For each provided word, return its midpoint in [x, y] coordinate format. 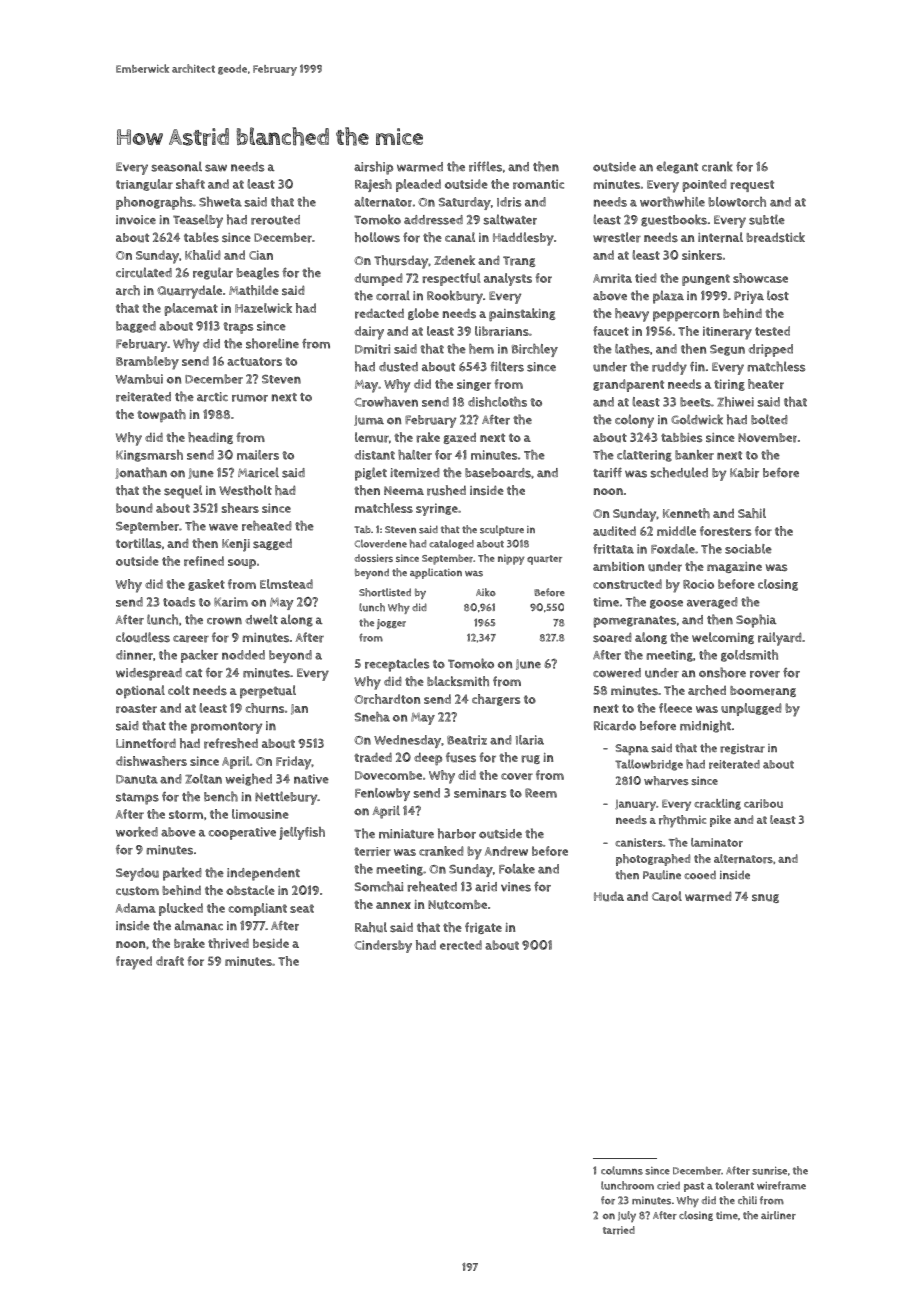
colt [179, 690]
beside [271, 943]
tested [772, 331]
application [436, 573]
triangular [144, 185]
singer [474, 385]
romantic [538, 184]
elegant [677, 167]
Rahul [371, 927]
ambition [618, 566]
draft [170, 961]
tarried [619, 1230]
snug [765, 898]
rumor [250, 398]
